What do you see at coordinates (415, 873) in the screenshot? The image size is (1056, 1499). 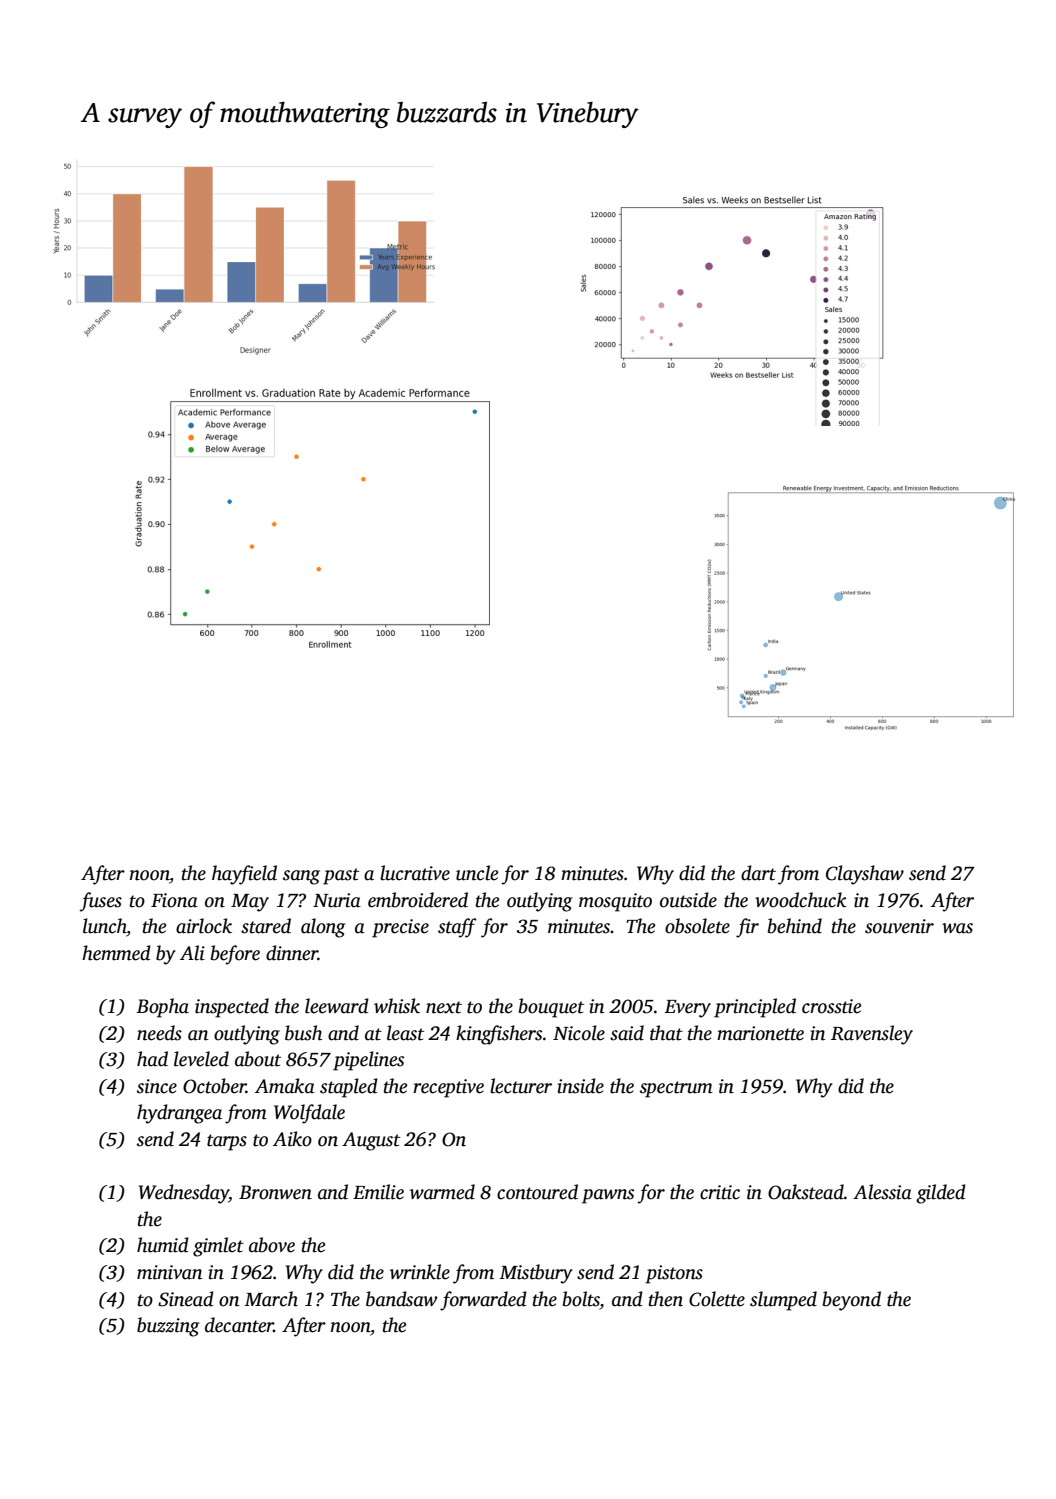 I see `lucrative` at bounding box center [415, 873].
